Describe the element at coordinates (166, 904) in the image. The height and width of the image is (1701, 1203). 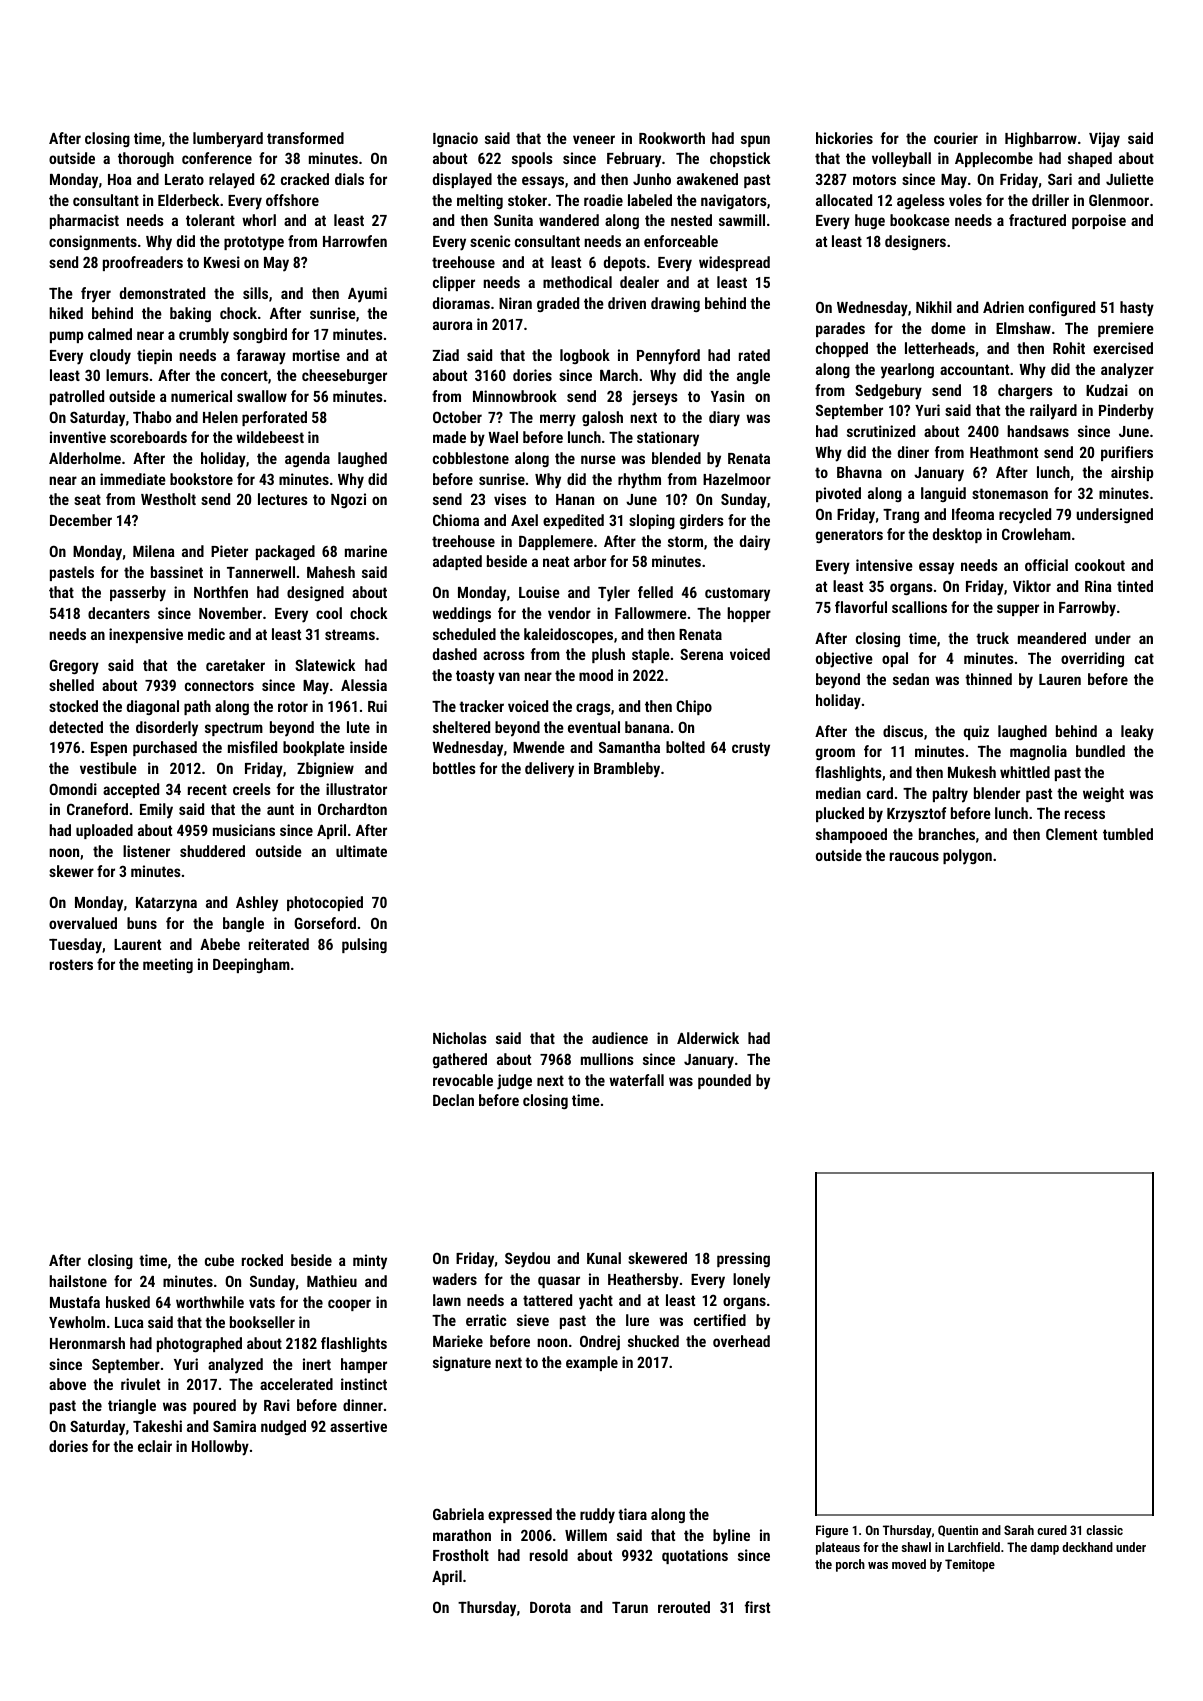
I see `Katarzyna` at that location.
